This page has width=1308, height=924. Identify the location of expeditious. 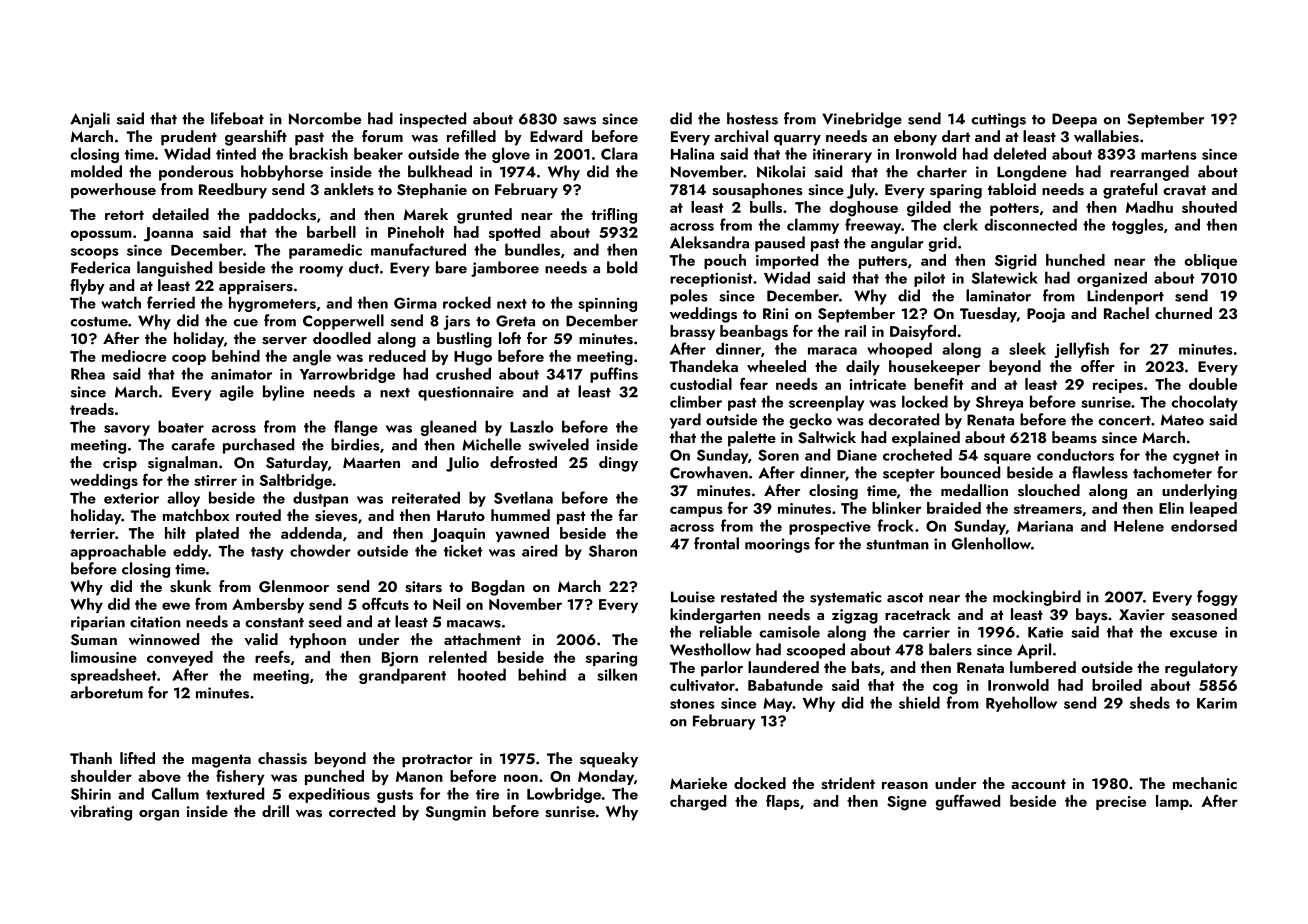
(329, 795).
